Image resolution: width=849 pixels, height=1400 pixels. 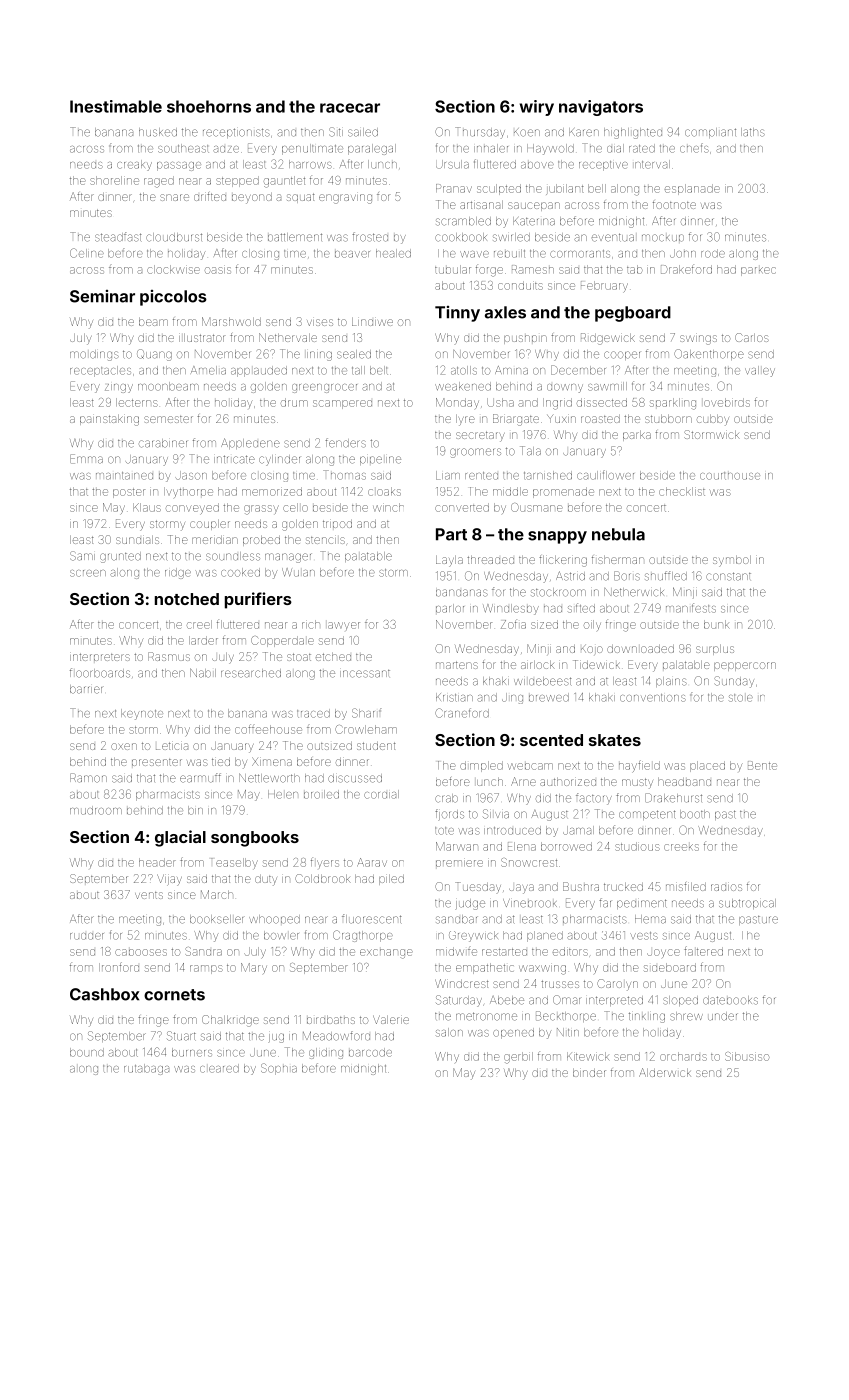 What do you see at coordinates (114, 180) in the document?
I see `shoreline` at bounding box center [114, 180].
